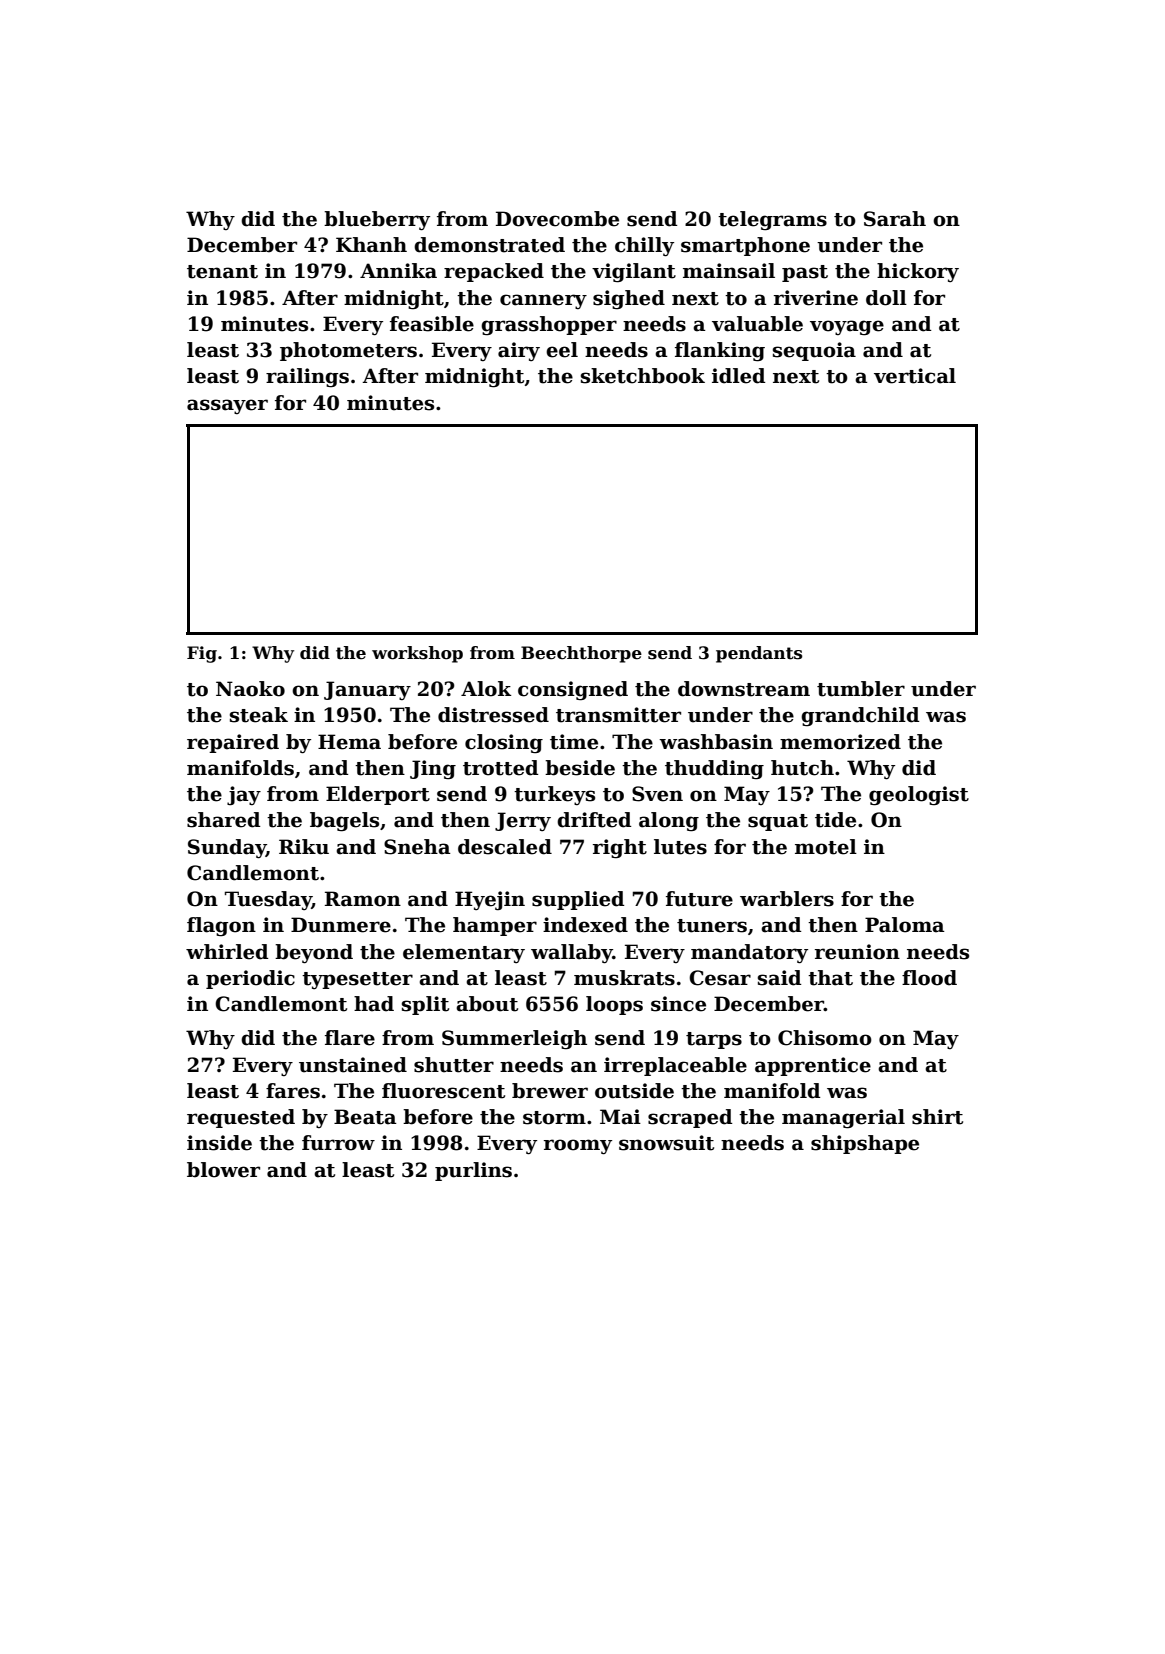  I want to click on Jerry, so click(523, 821).
